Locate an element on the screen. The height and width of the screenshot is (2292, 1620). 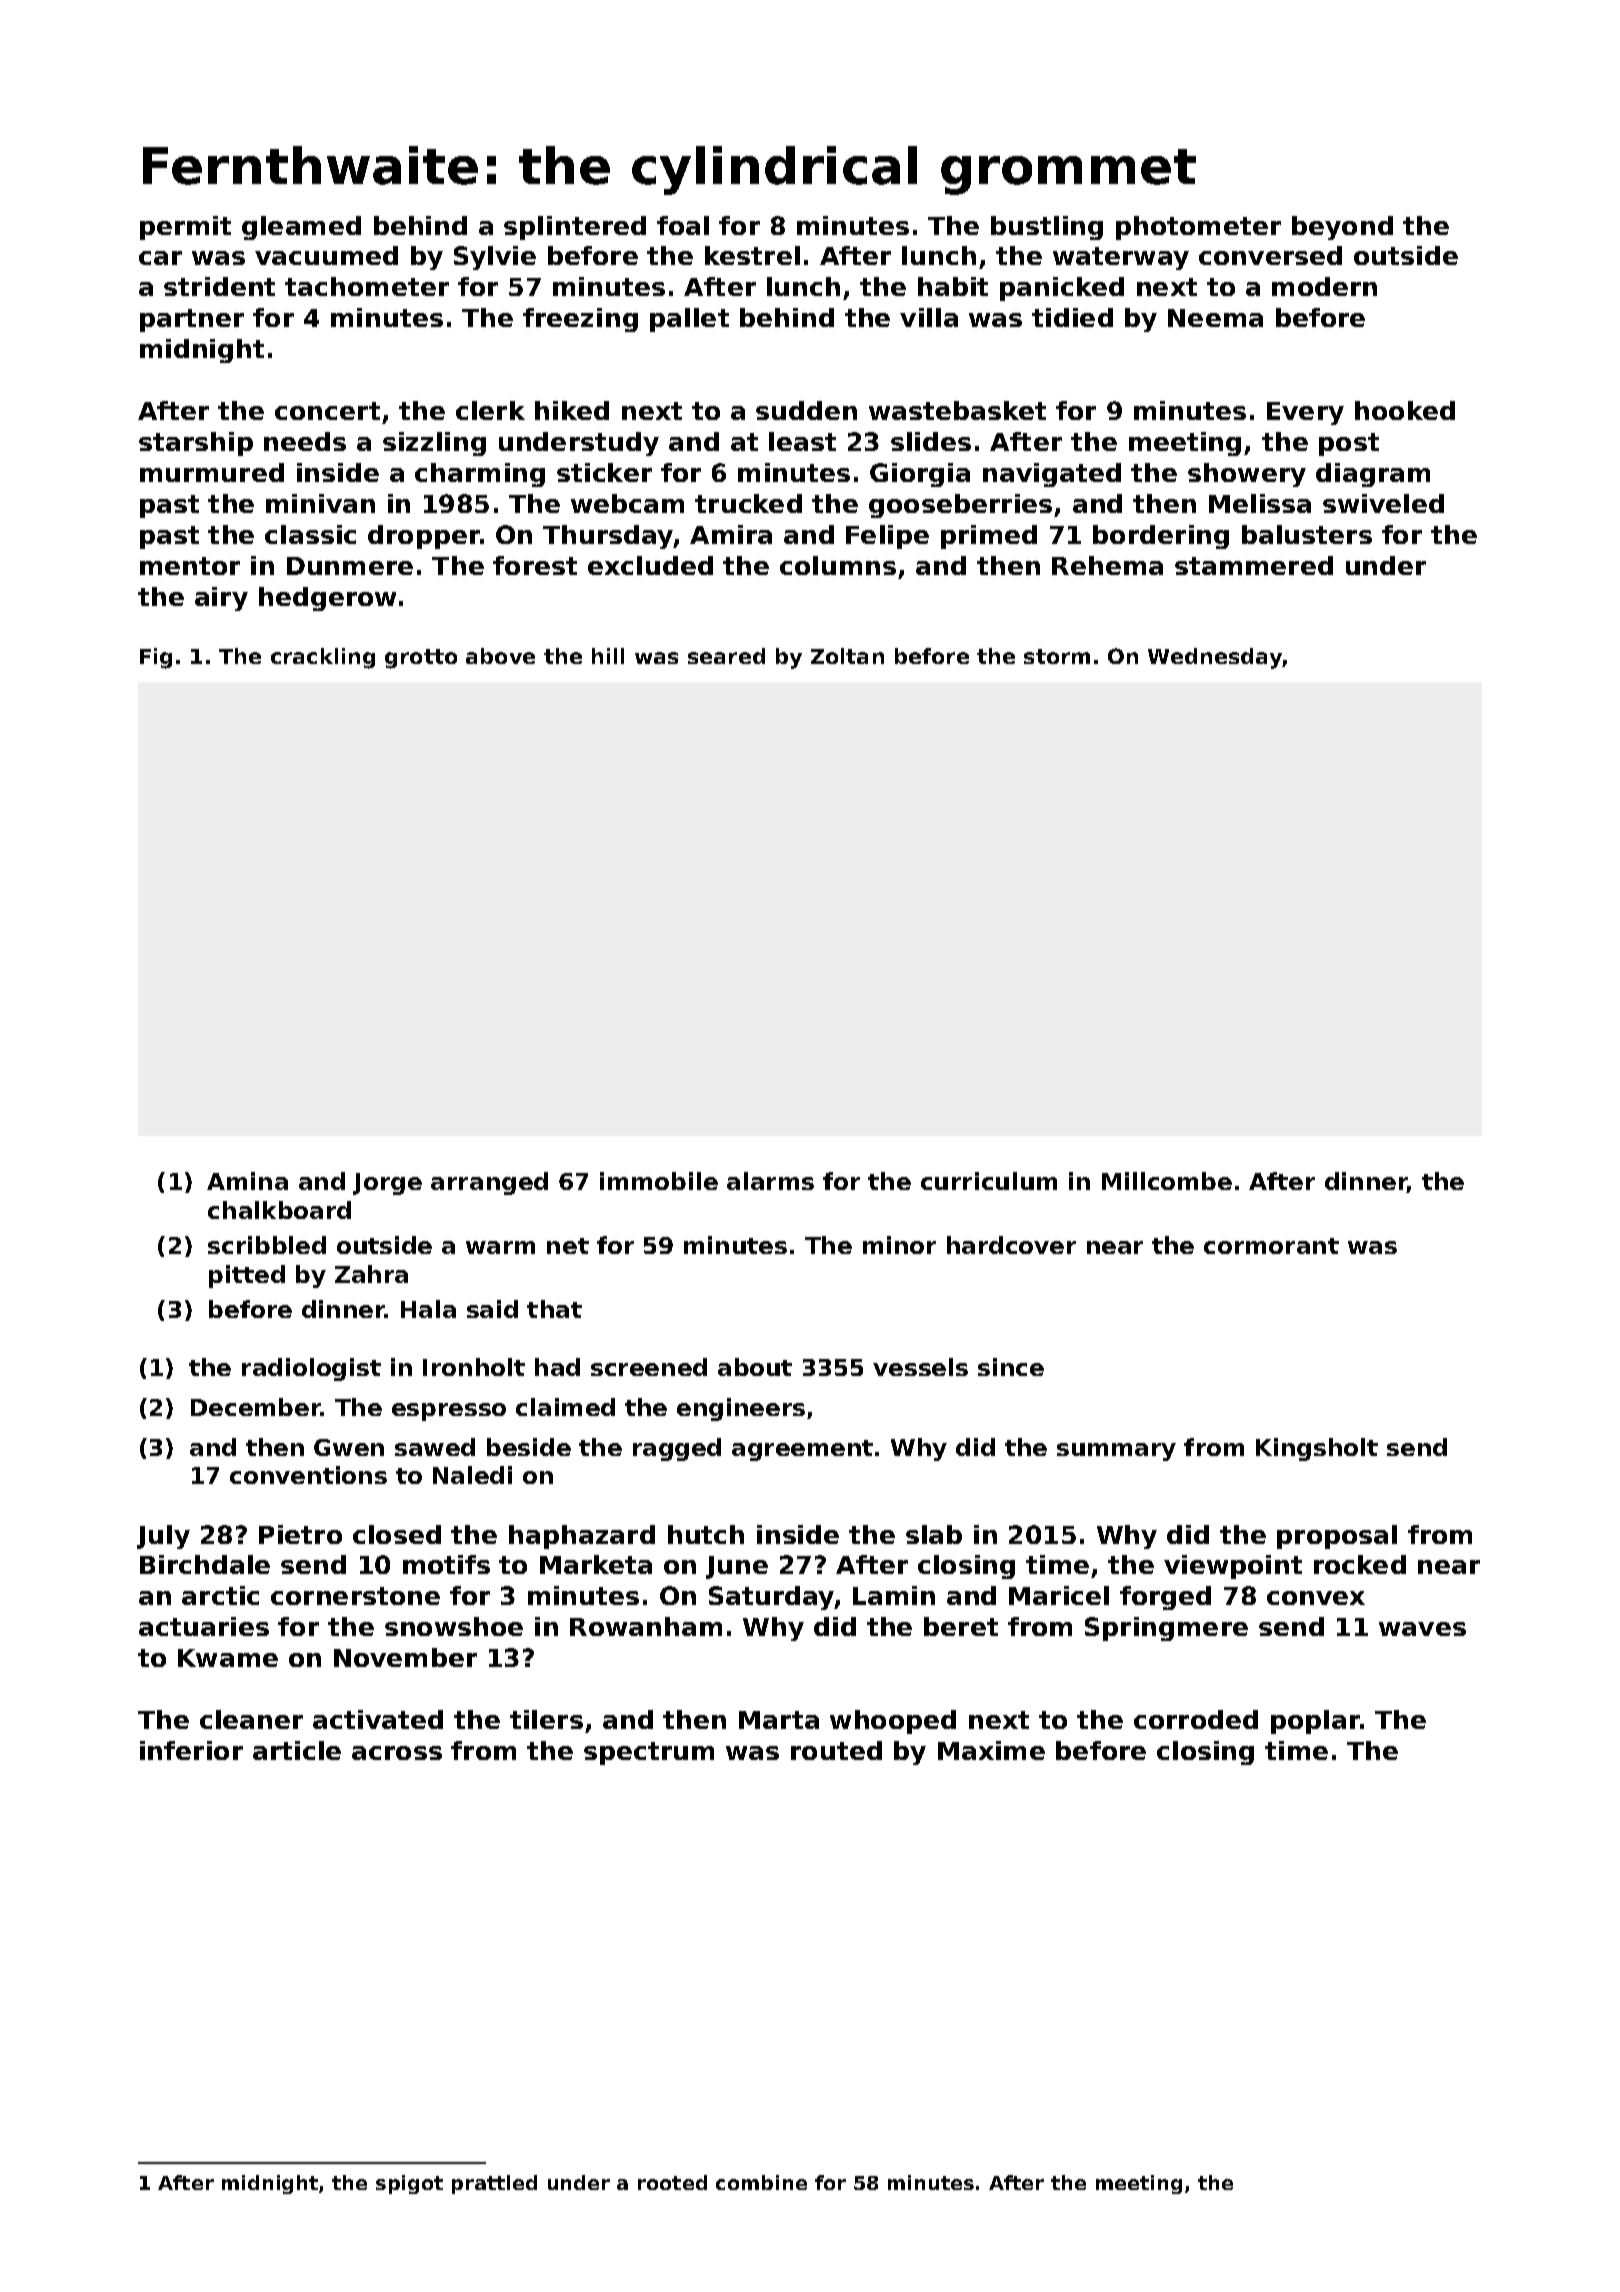
July is located at coordinates (163, 1537).
